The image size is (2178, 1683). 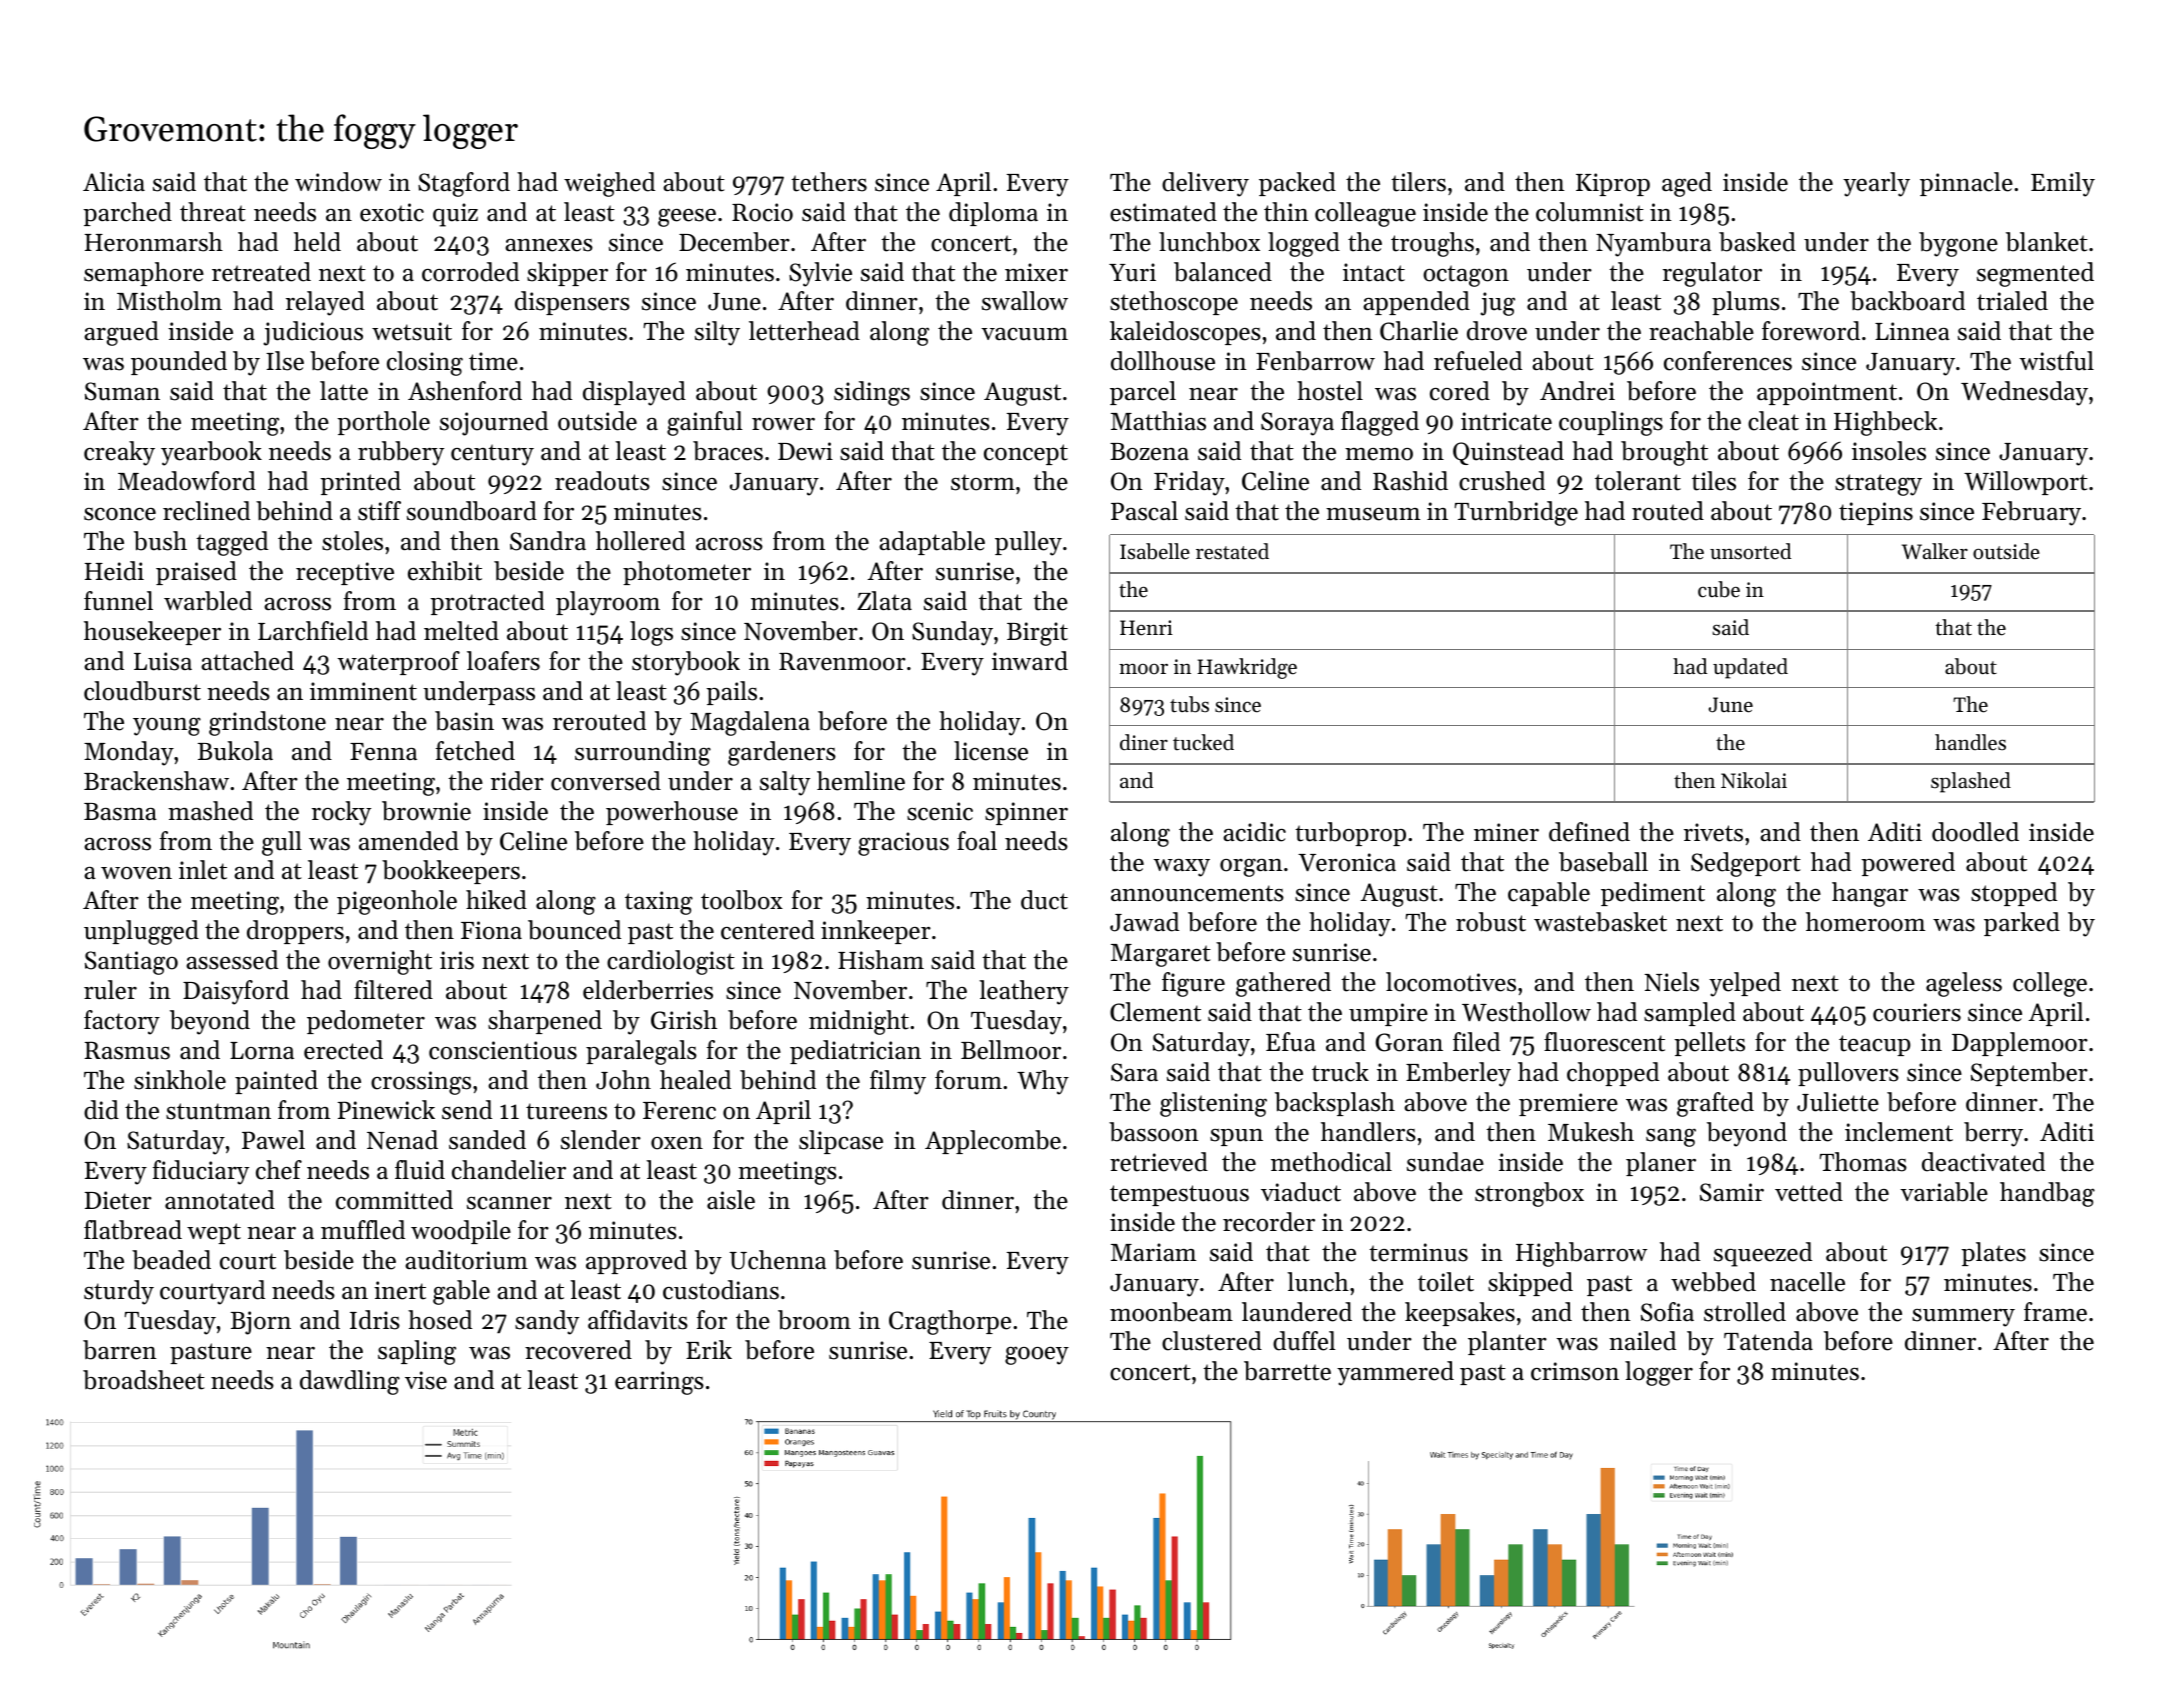 What do you see at coordinates (2063, 184) in the screenshot?
I see `Emily` at bounding box center [2063, 184].
